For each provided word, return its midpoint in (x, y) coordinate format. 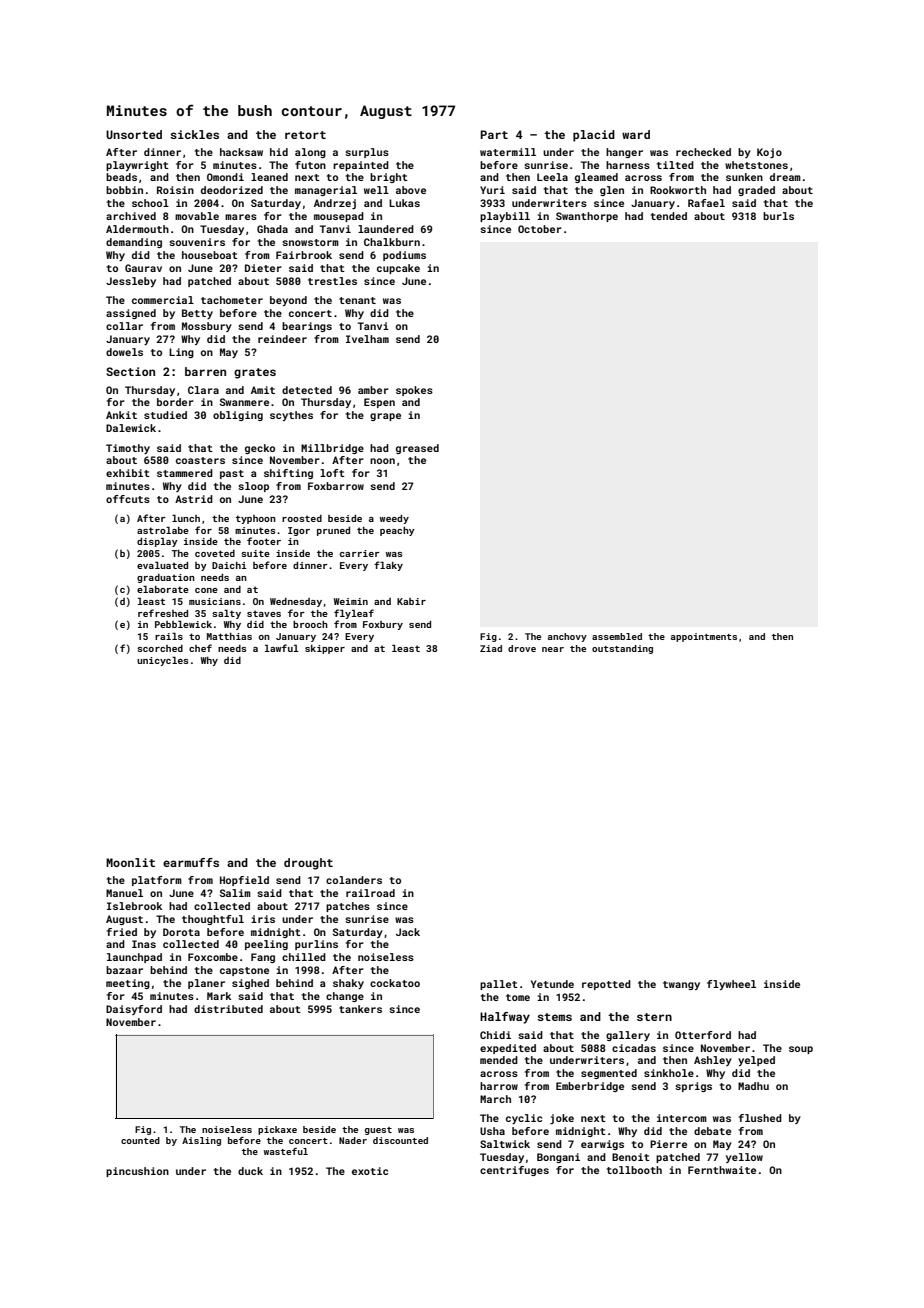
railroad (370, 893)
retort (305, 135)
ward (636, 134)
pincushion (137, 1172)
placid (594, 136)
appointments (704, 637)
